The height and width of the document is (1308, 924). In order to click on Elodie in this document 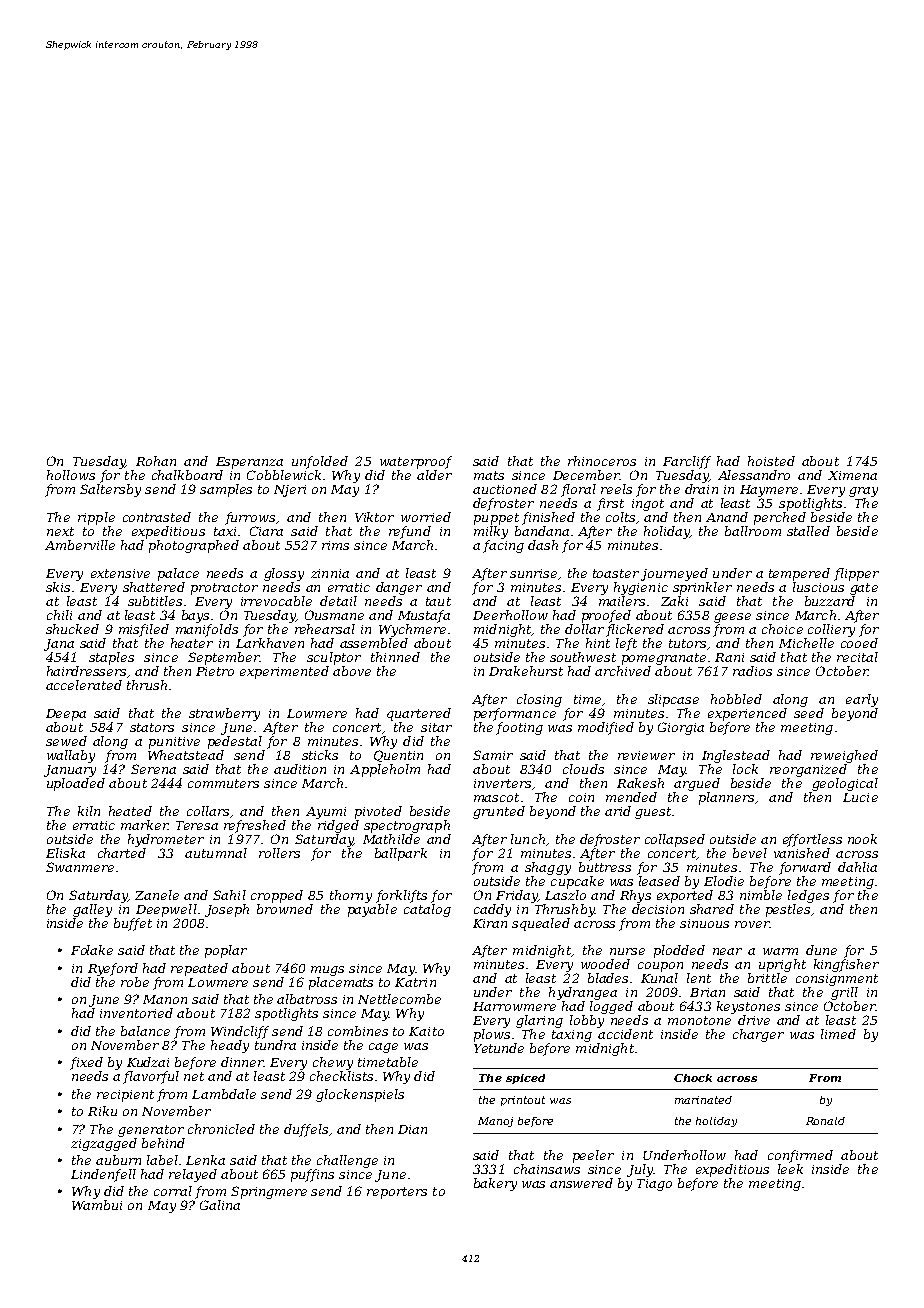, I will do `click(724, 881)`.
